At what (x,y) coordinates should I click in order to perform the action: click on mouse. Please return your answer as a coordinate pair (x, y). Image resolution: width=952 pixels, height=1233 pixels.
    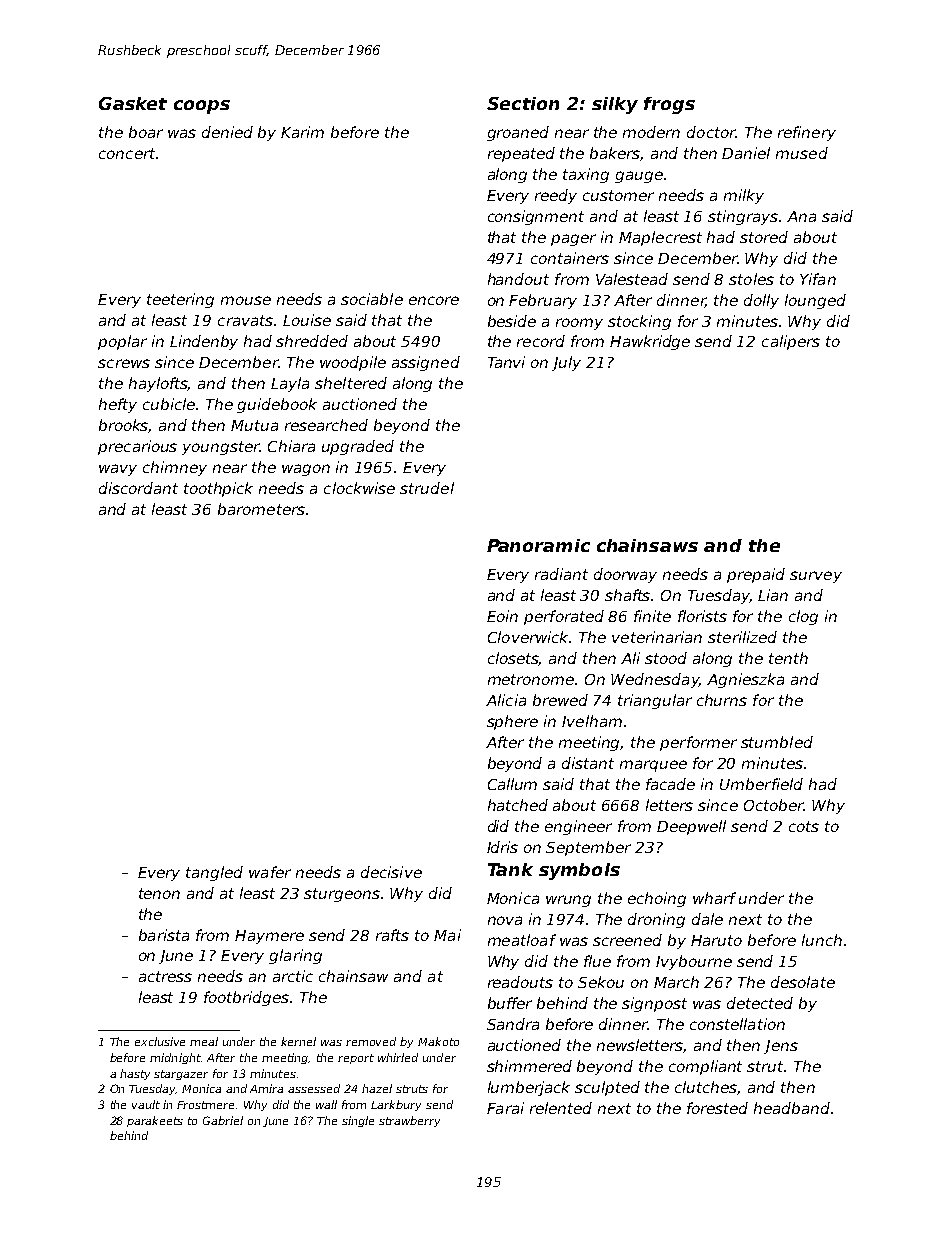
    Looking at the image, I should click on (246, 300).
